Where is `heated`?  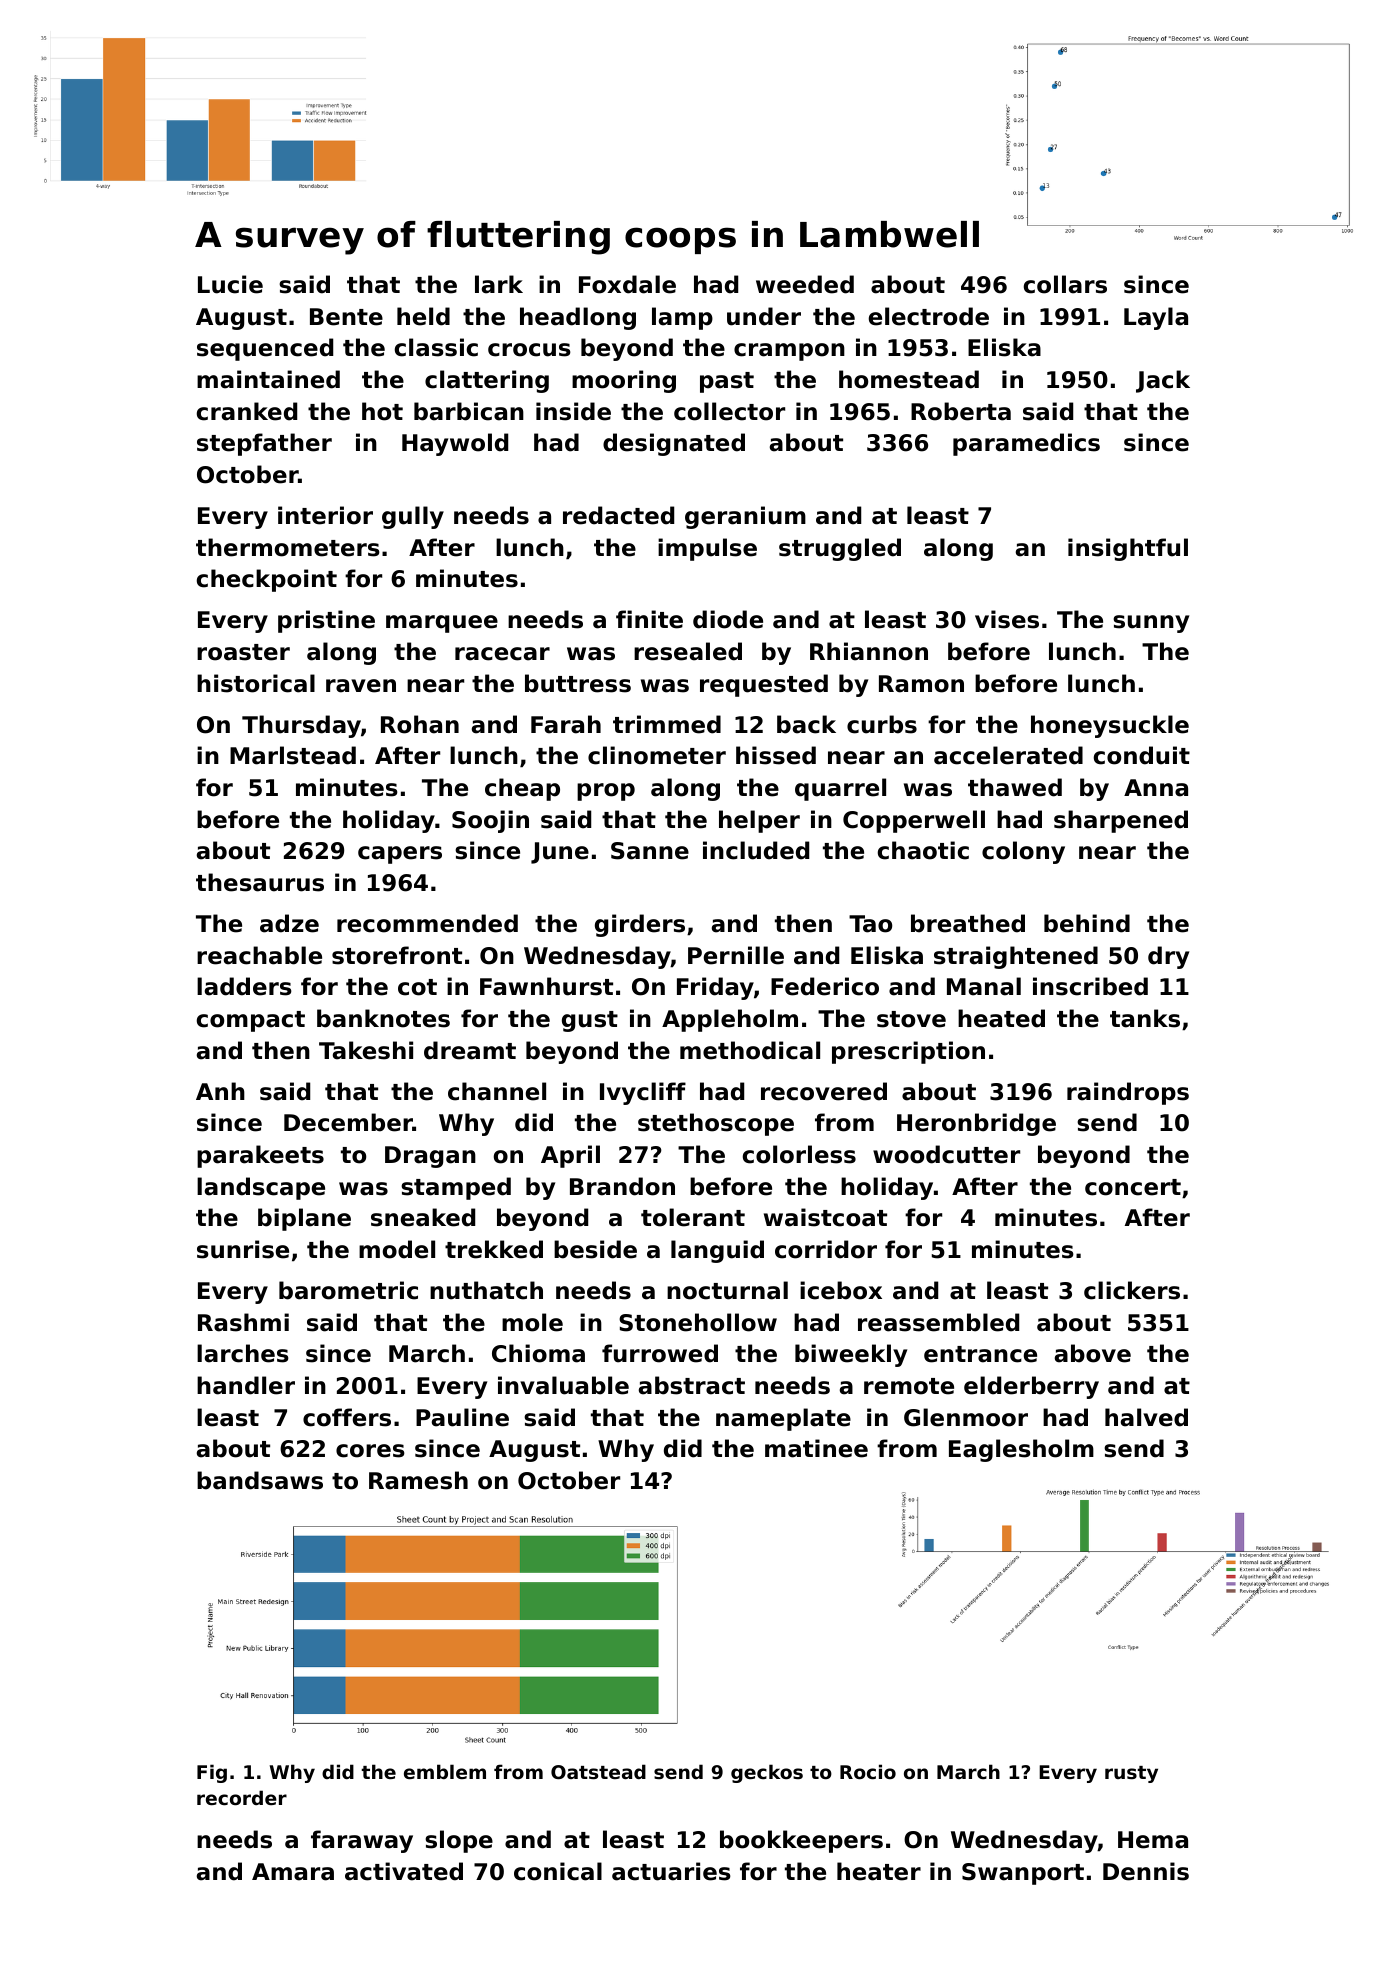
heated is located at coordinates (1001, 1018).
